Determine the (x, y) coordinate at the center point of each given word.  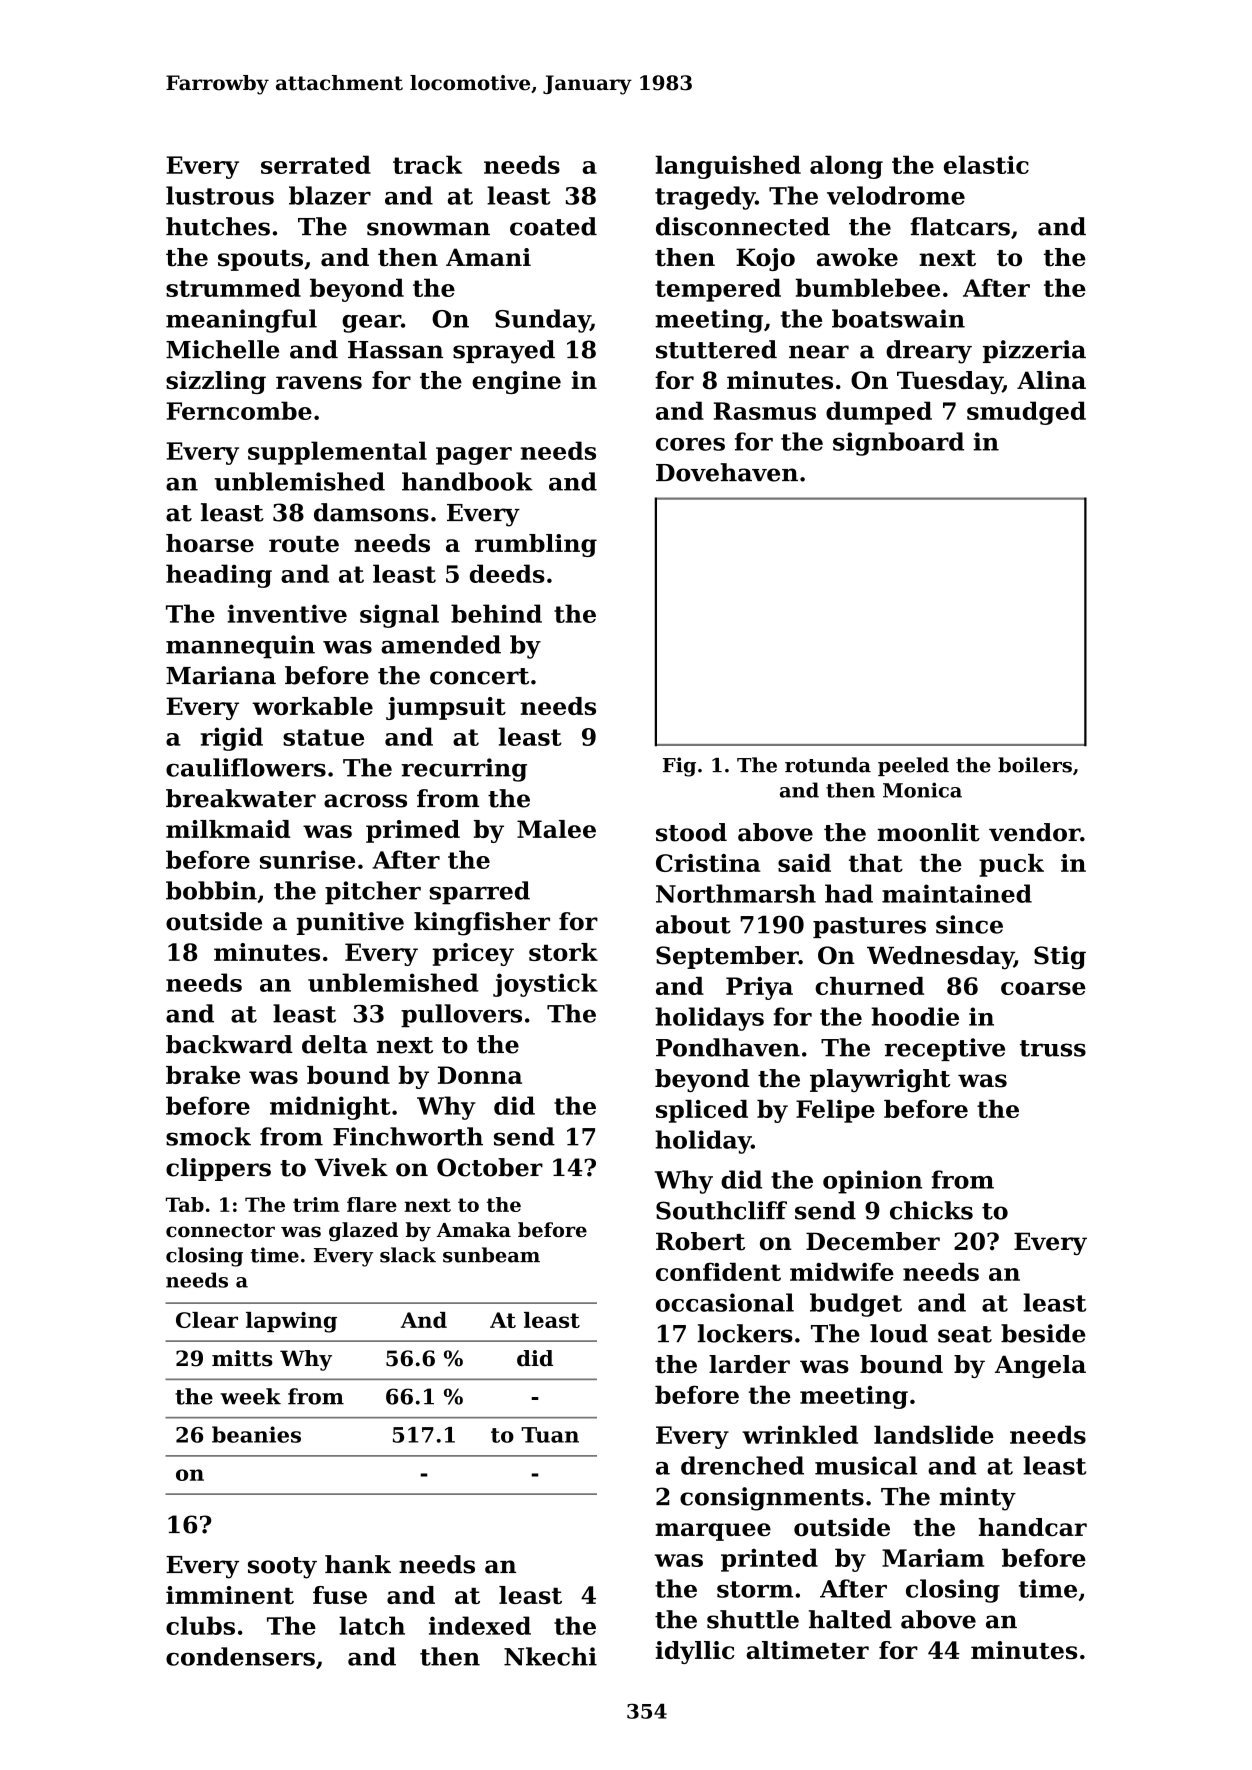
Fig (679, 767)
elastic (986, 164)
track (427, 164)
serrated (316, 164)
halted (850, 1619)
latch (372, 1625)
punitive (350, 923)
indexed (480, 1625)
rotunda (828, 765)
